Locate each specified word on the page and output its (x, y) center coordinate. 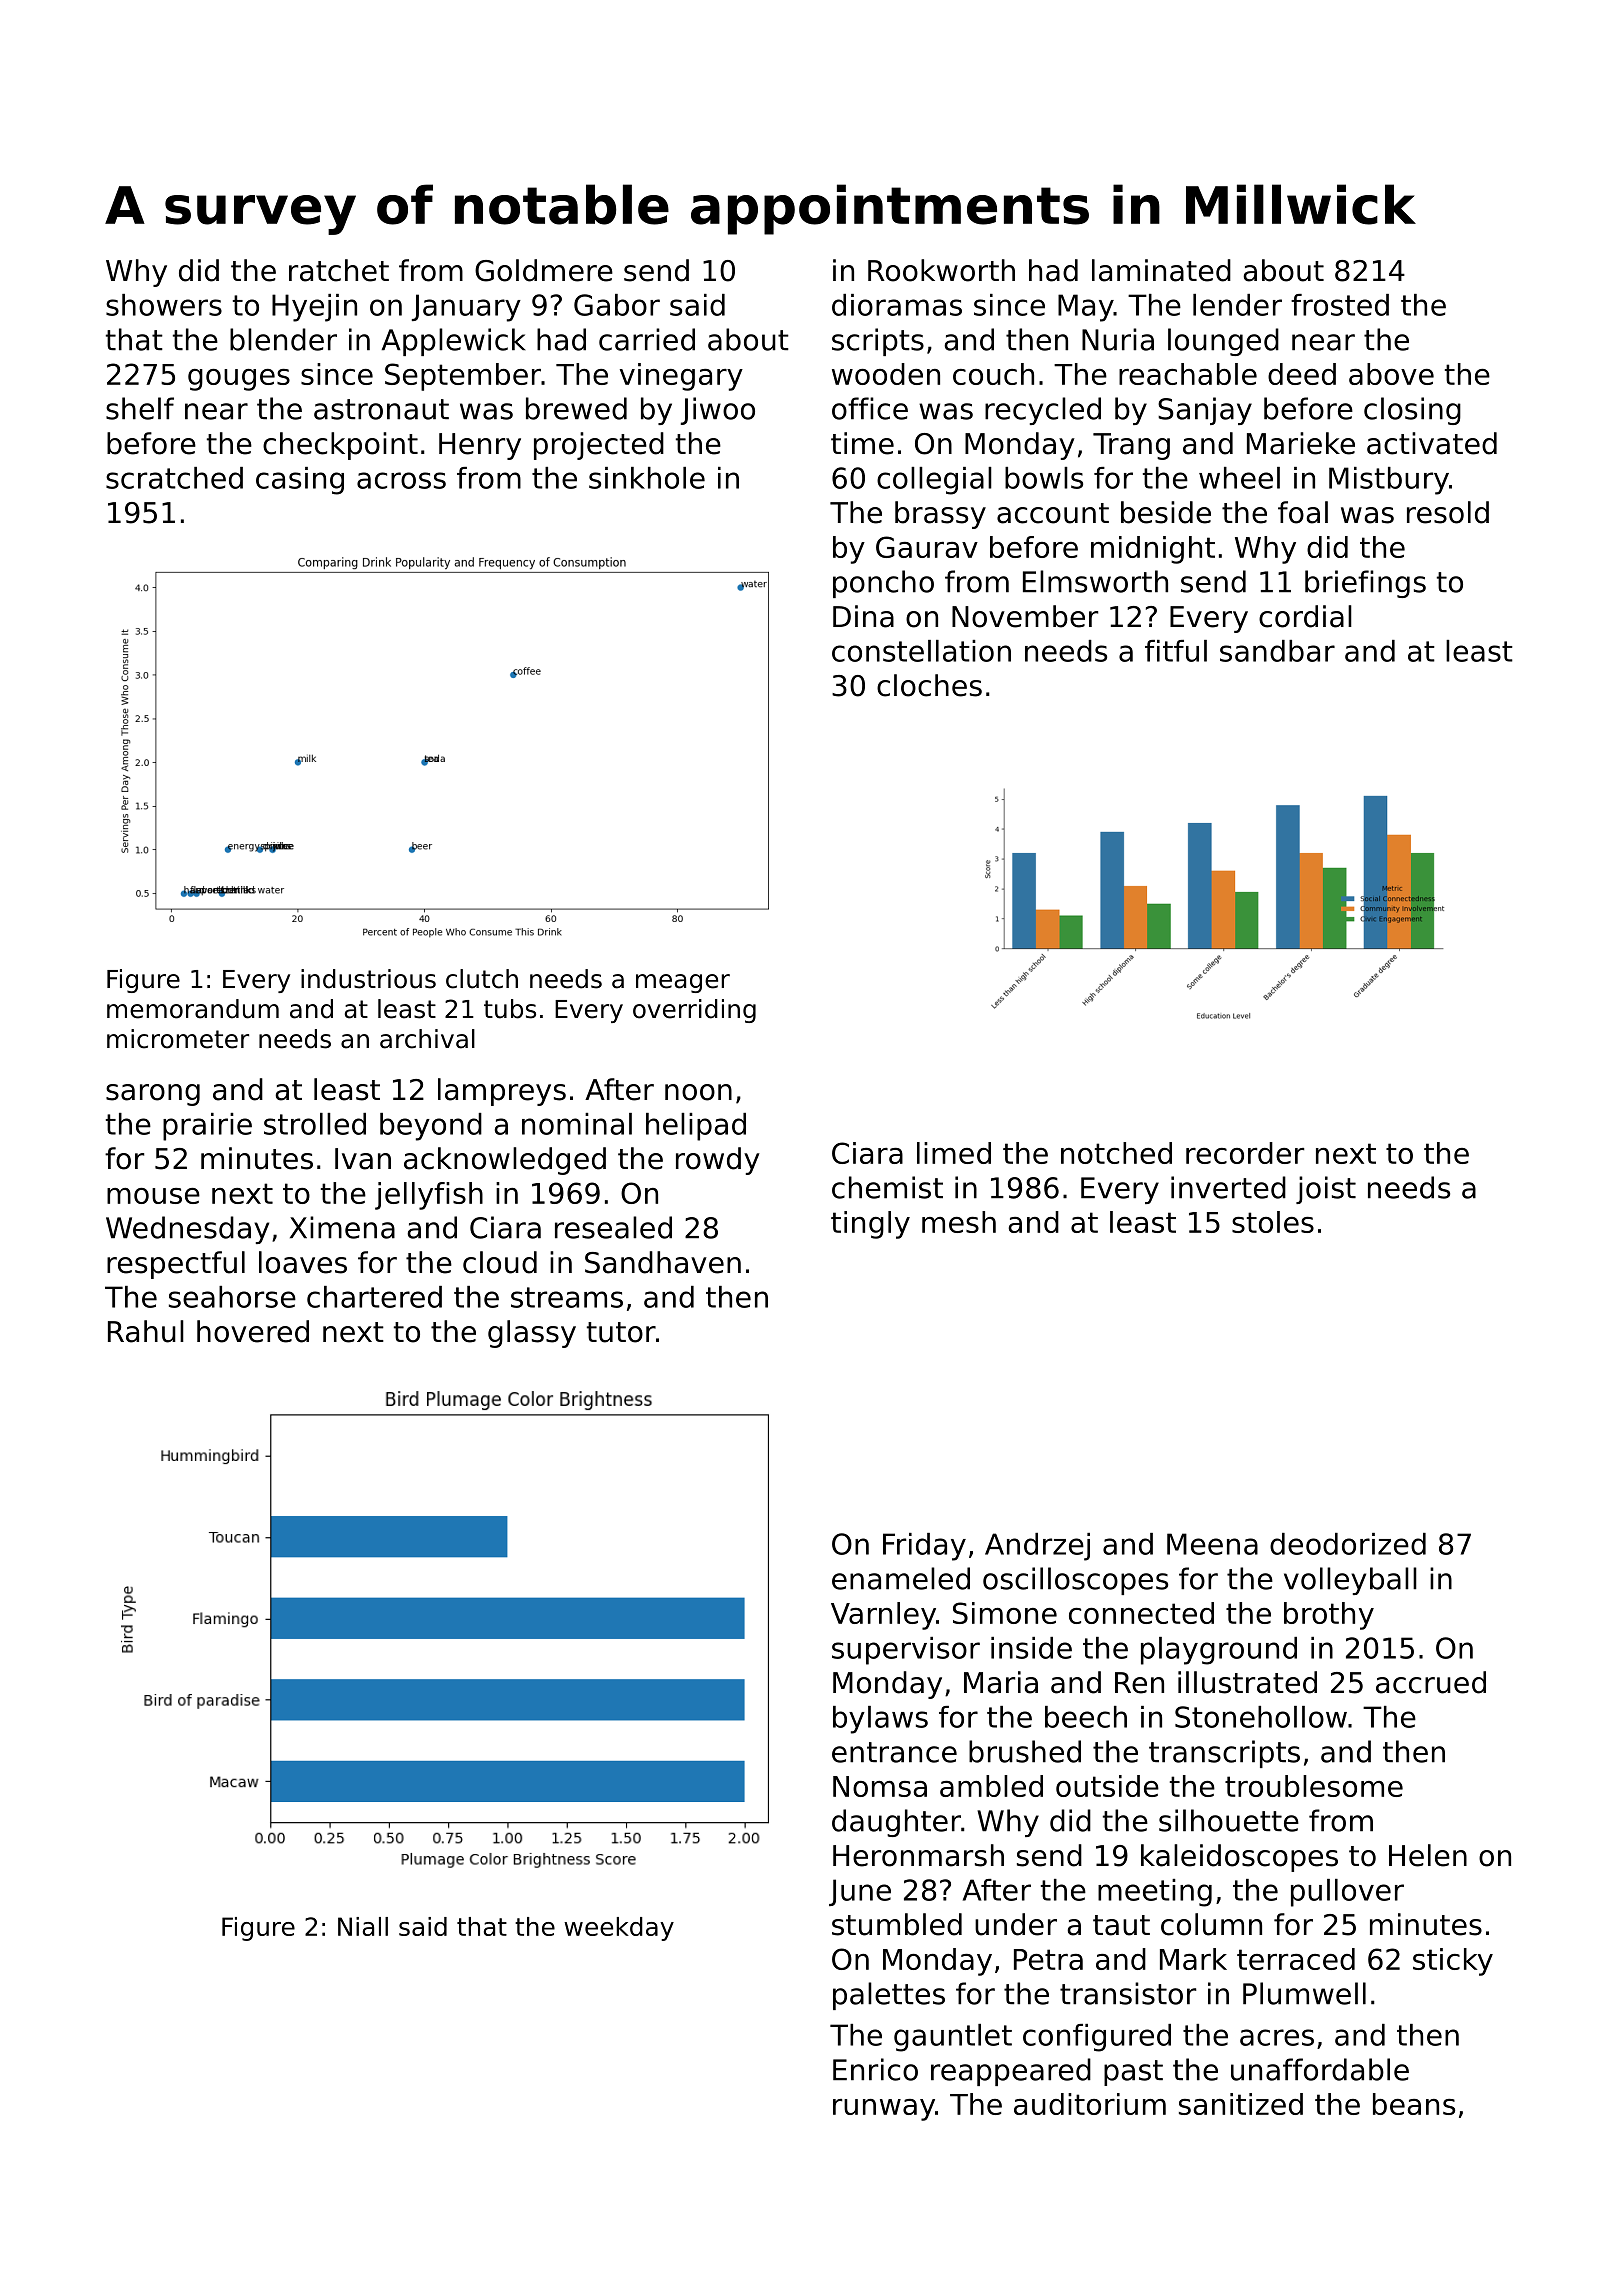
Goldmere (544, 270)
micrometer (178, 1039)
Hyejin (314, 308)
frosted (1340, 305)
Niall (363, 1926)
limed (954, 1153)
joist (1326, 1190)
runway (884, 2110)
